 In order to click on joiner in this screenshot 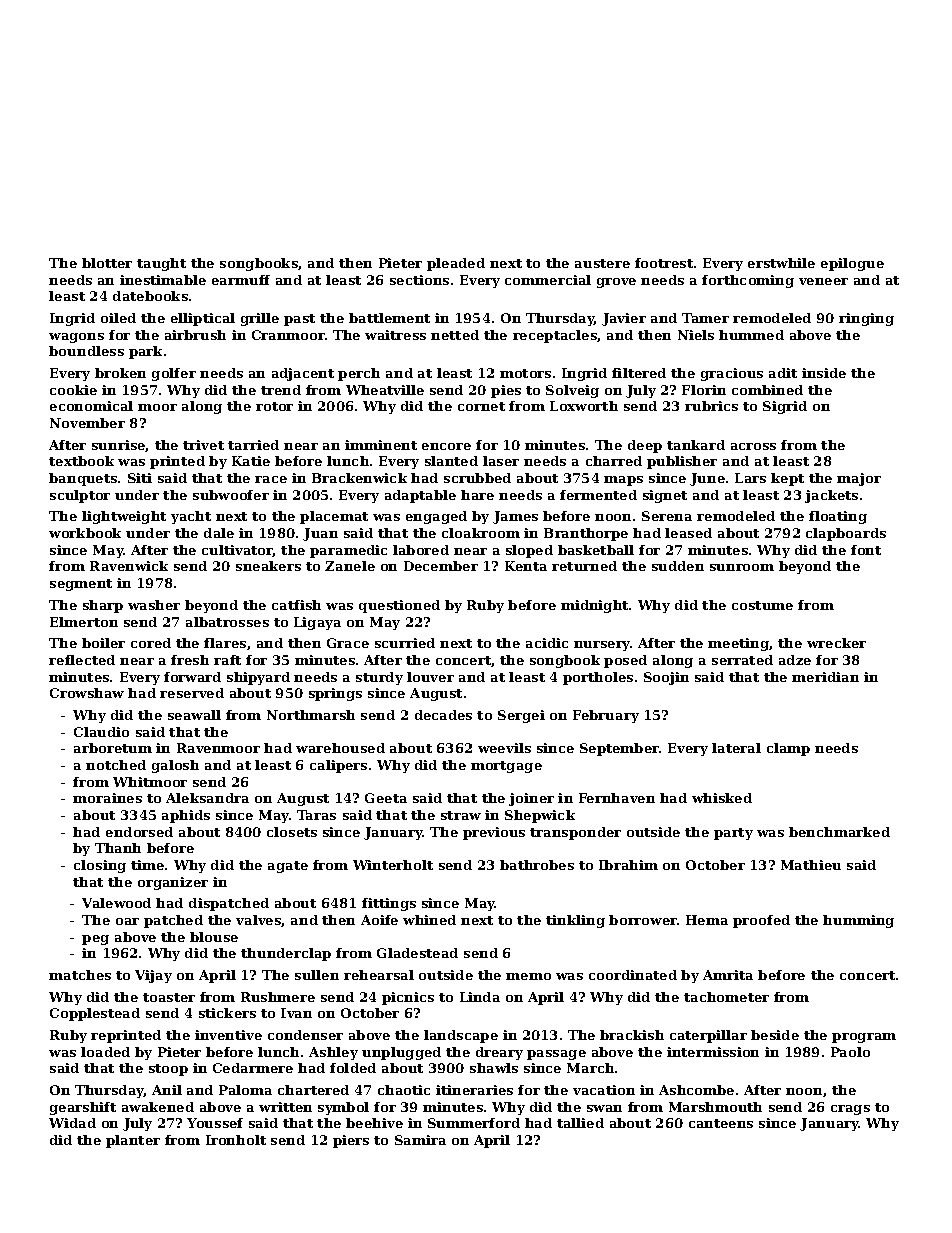, I will do `click(531, 799)`.
